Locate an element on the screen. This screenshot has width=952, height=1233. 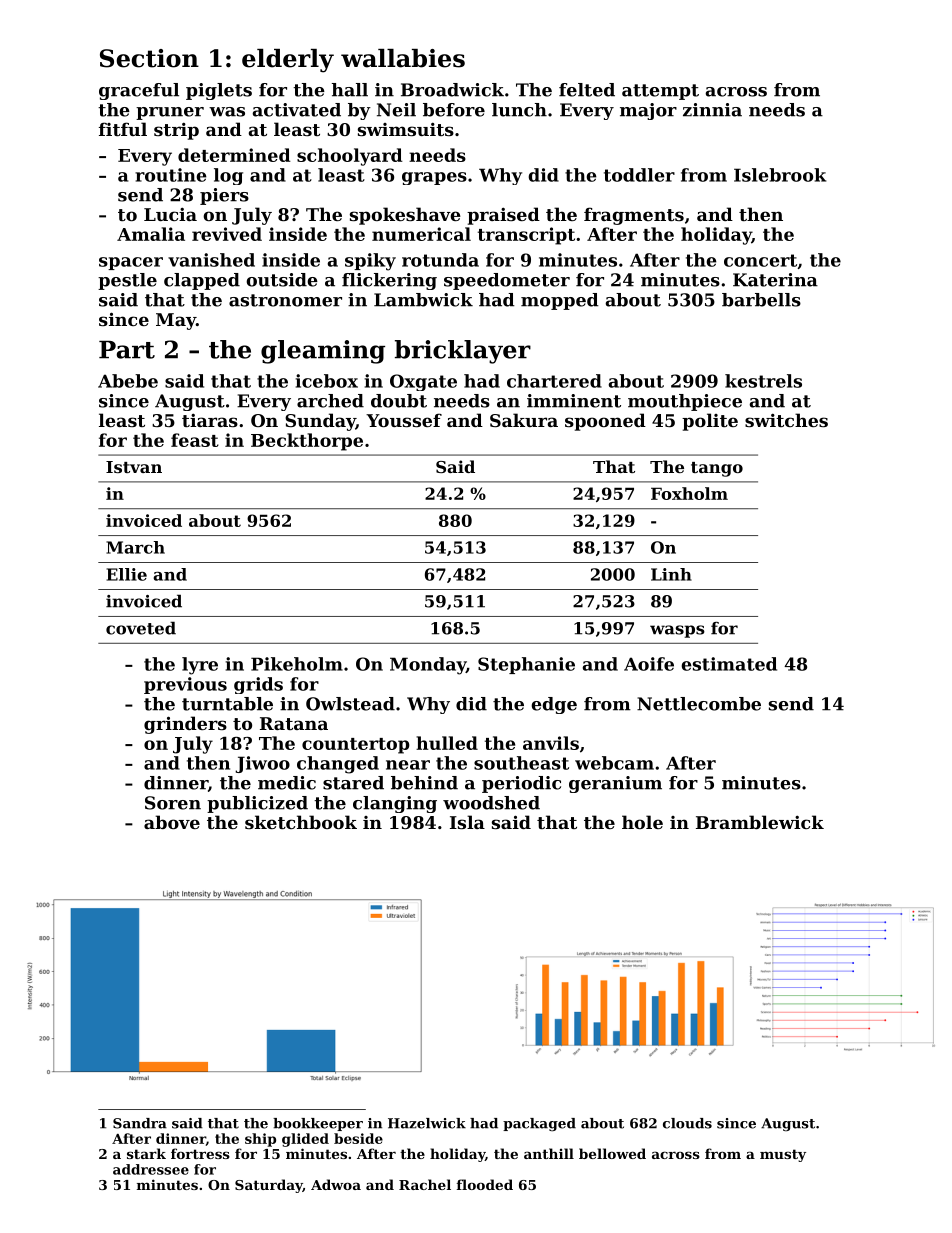
musty is located at coordinates (783, 1155).
